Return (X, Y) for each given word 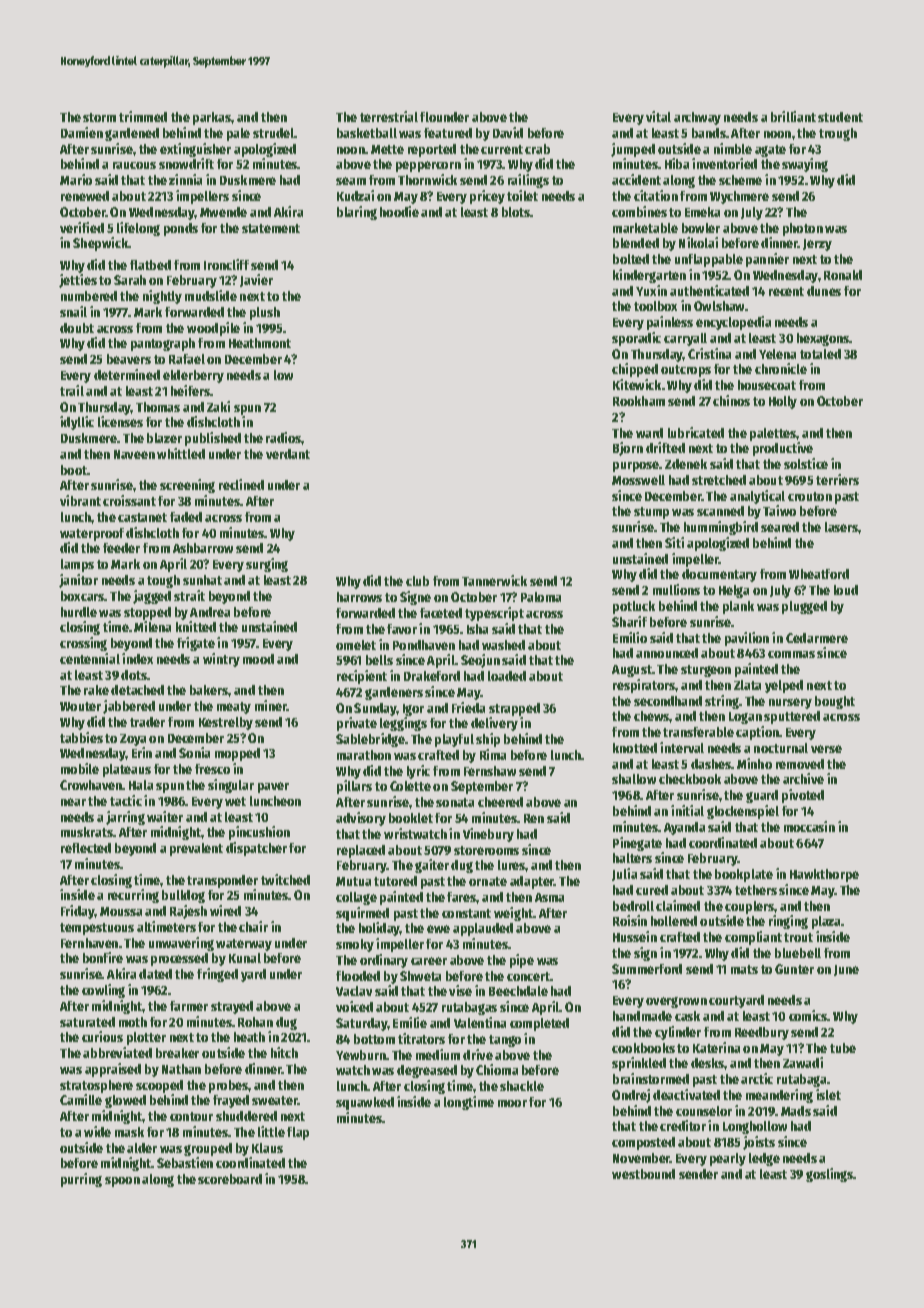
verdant (288, 454)
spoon (122, 1182)
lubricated (696, 432)
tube (843, 1048)
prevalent (196, 849)
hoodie (399, 211)
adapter (532, 882)
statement (271, 228)
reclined (241, 484)
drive (478, 1054)
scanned (720, 511)
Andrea (210, 612)
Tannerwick (494, 580)
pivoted (803, 796)
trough (838, 134)
